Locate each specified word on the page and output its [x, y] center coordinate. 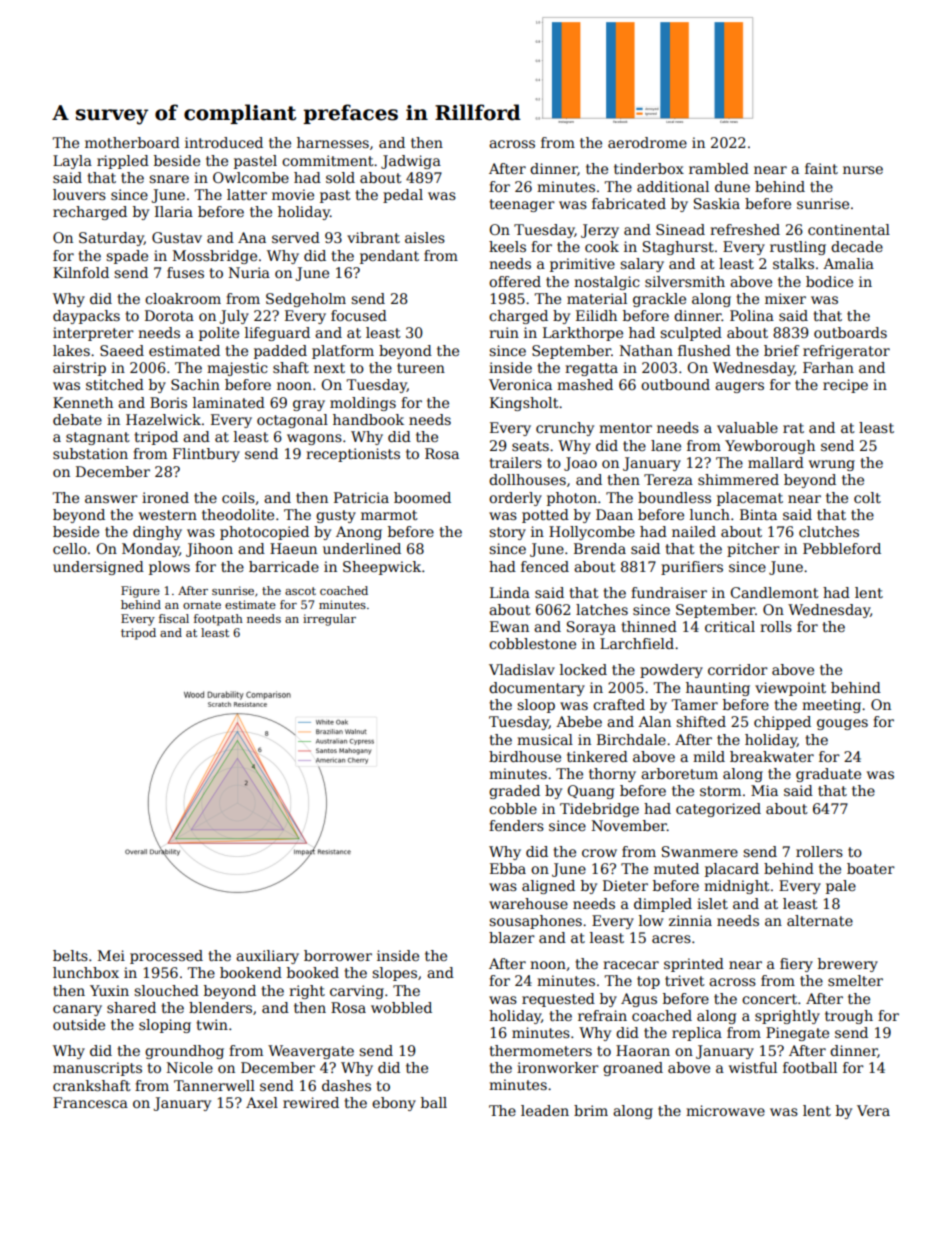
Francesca [90, 1102]
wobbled [401, 1007]
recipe [845, 386]
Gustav [177, 237]
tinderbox [649, 168]
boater [871, 868]
